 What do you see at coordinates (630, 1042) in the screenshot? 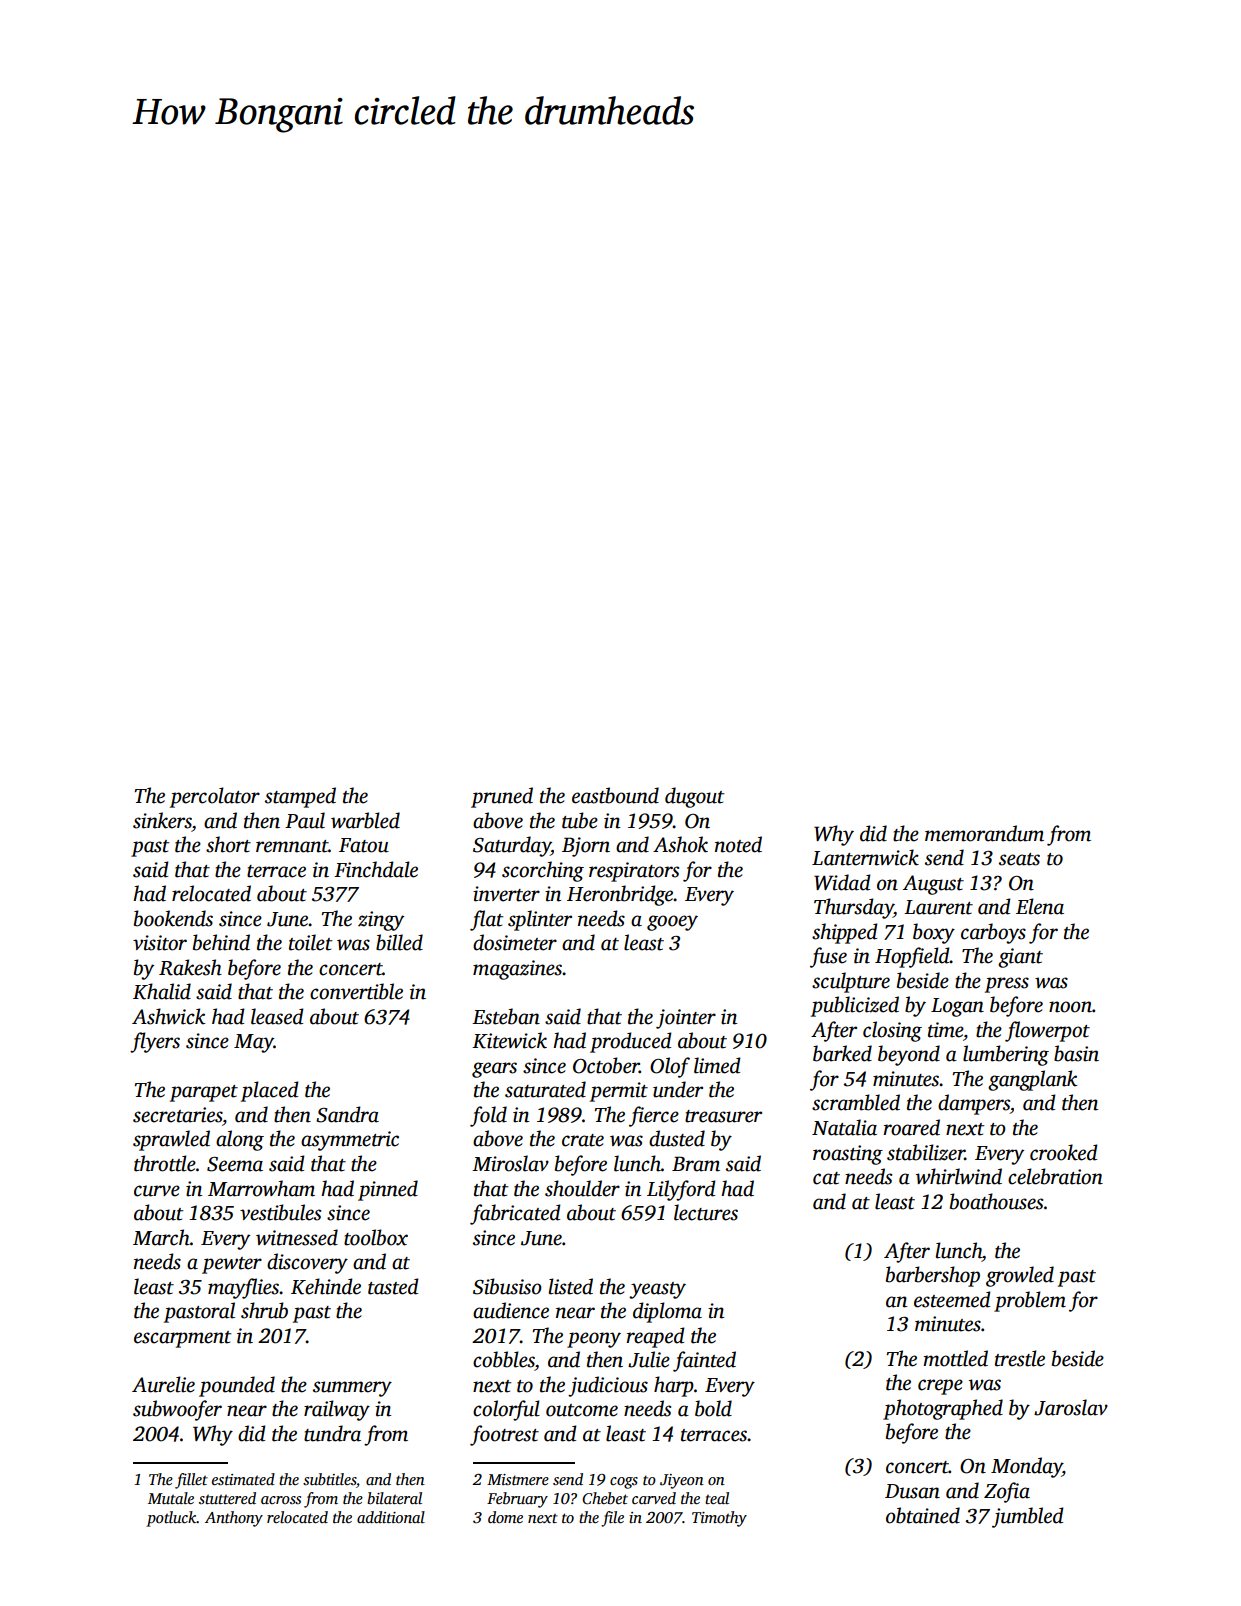
I see `produced` at bounding box center [630, 1042].
